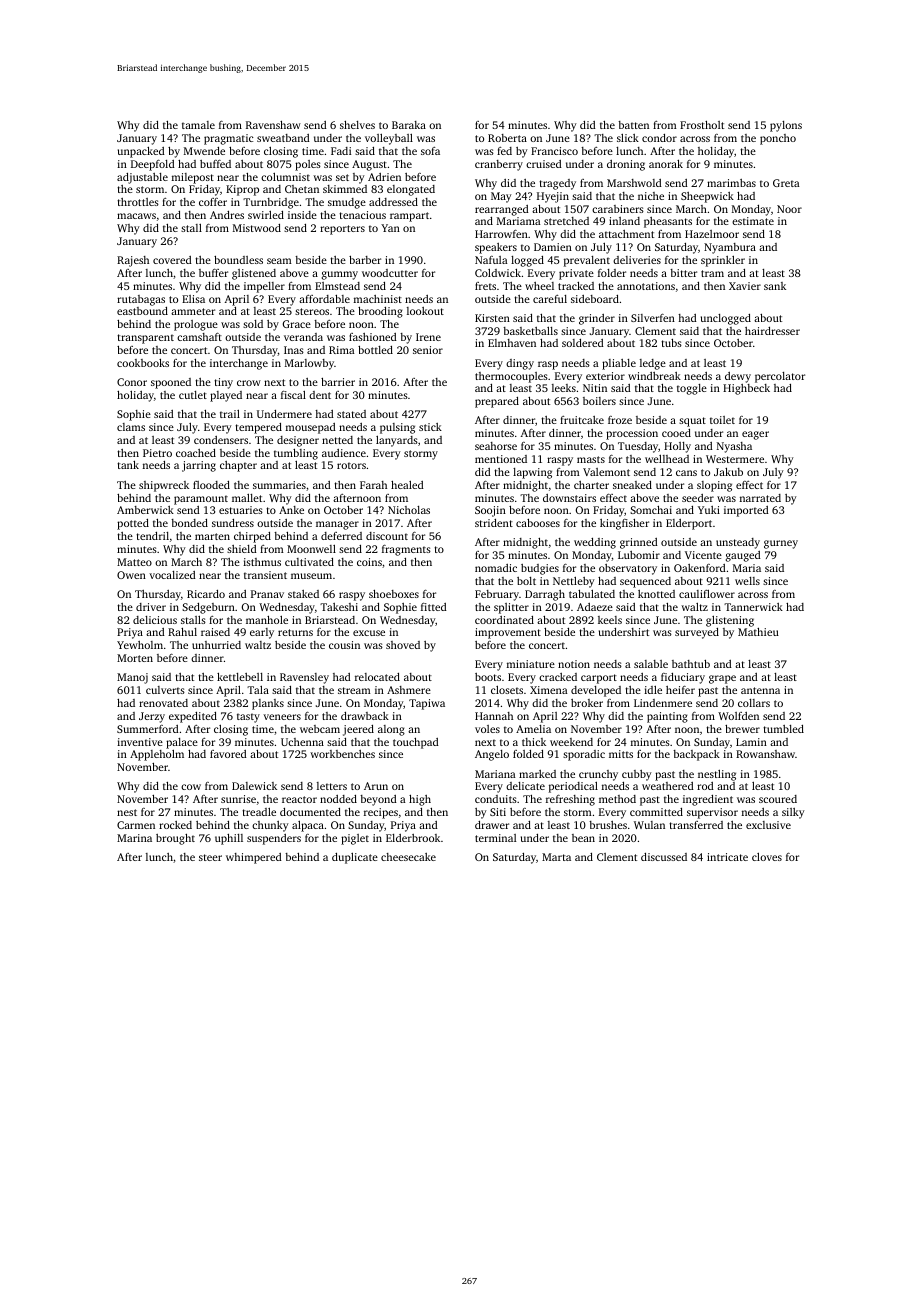 The height and width of the screenshot is (1308, 924). What do you see at coordinates (153, 165) in the screenshot?
I see `Deepfold` at bounding box center [153, 165].
